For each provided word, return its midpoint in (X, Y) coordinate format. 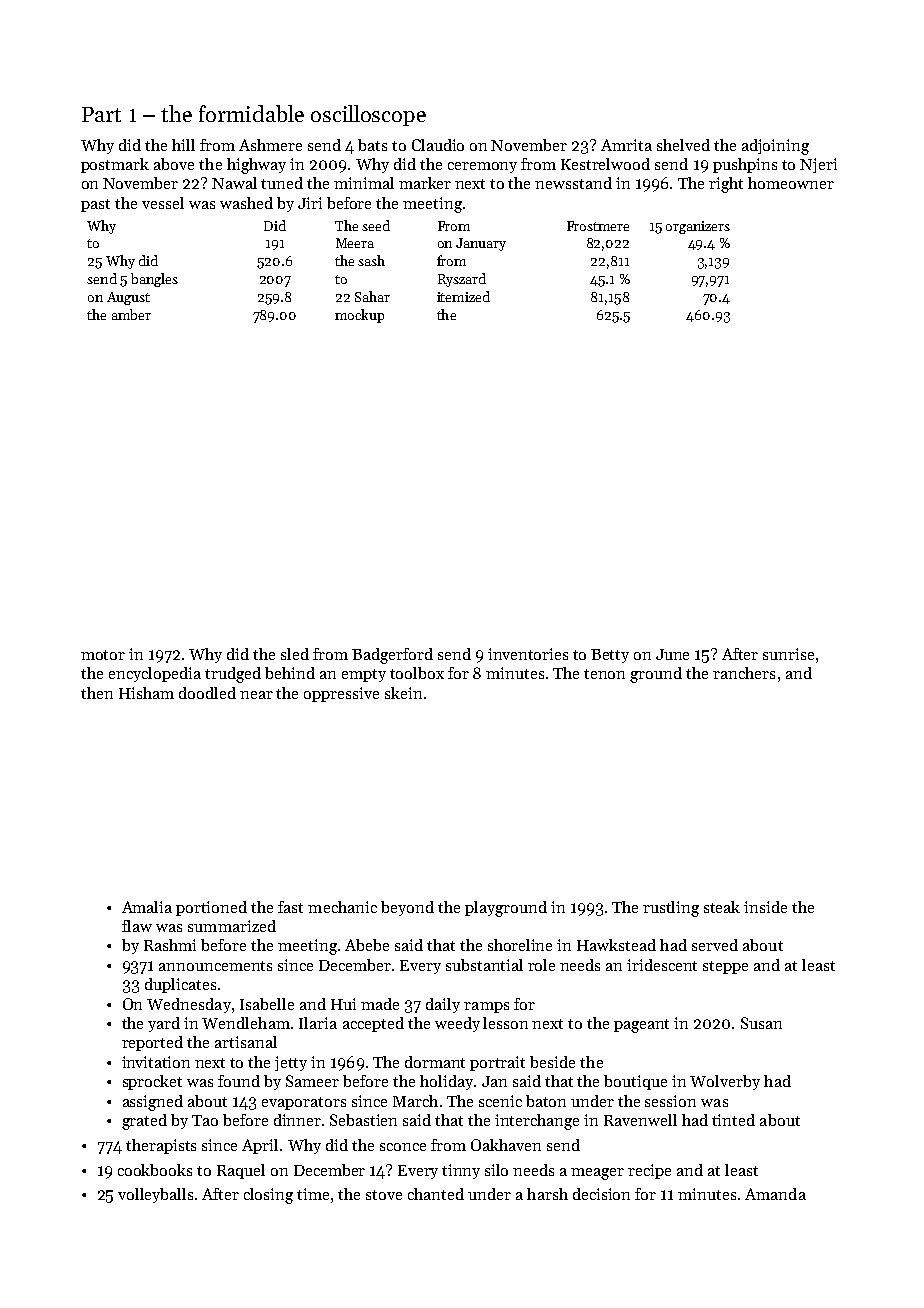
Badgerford (392, 656)
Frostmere (598, 226)
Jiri (310, 203)
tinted (733, 1120)
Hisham (146, 693)
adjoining (775, 147)
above (174, 164)
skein (403, 693)
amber (131, 314)
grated (144, 1122)
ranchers (744, 673)
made (380, 1004)
